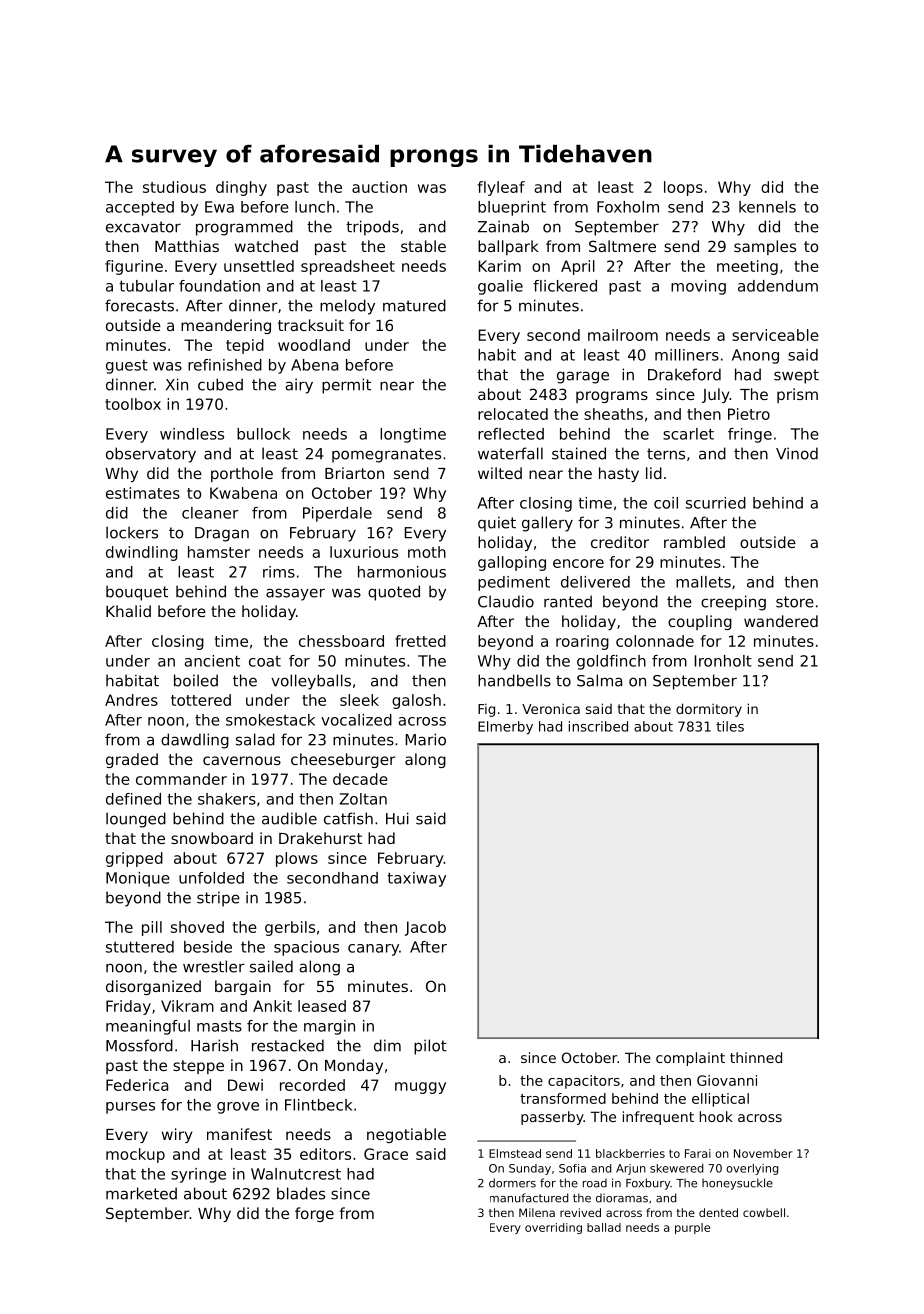 The width and height of the screenshot is (924, 1314). What do you see at coordinates (505, 728) in the screenshot?
I see `Elmerby` at bounding box center [505, 728].
